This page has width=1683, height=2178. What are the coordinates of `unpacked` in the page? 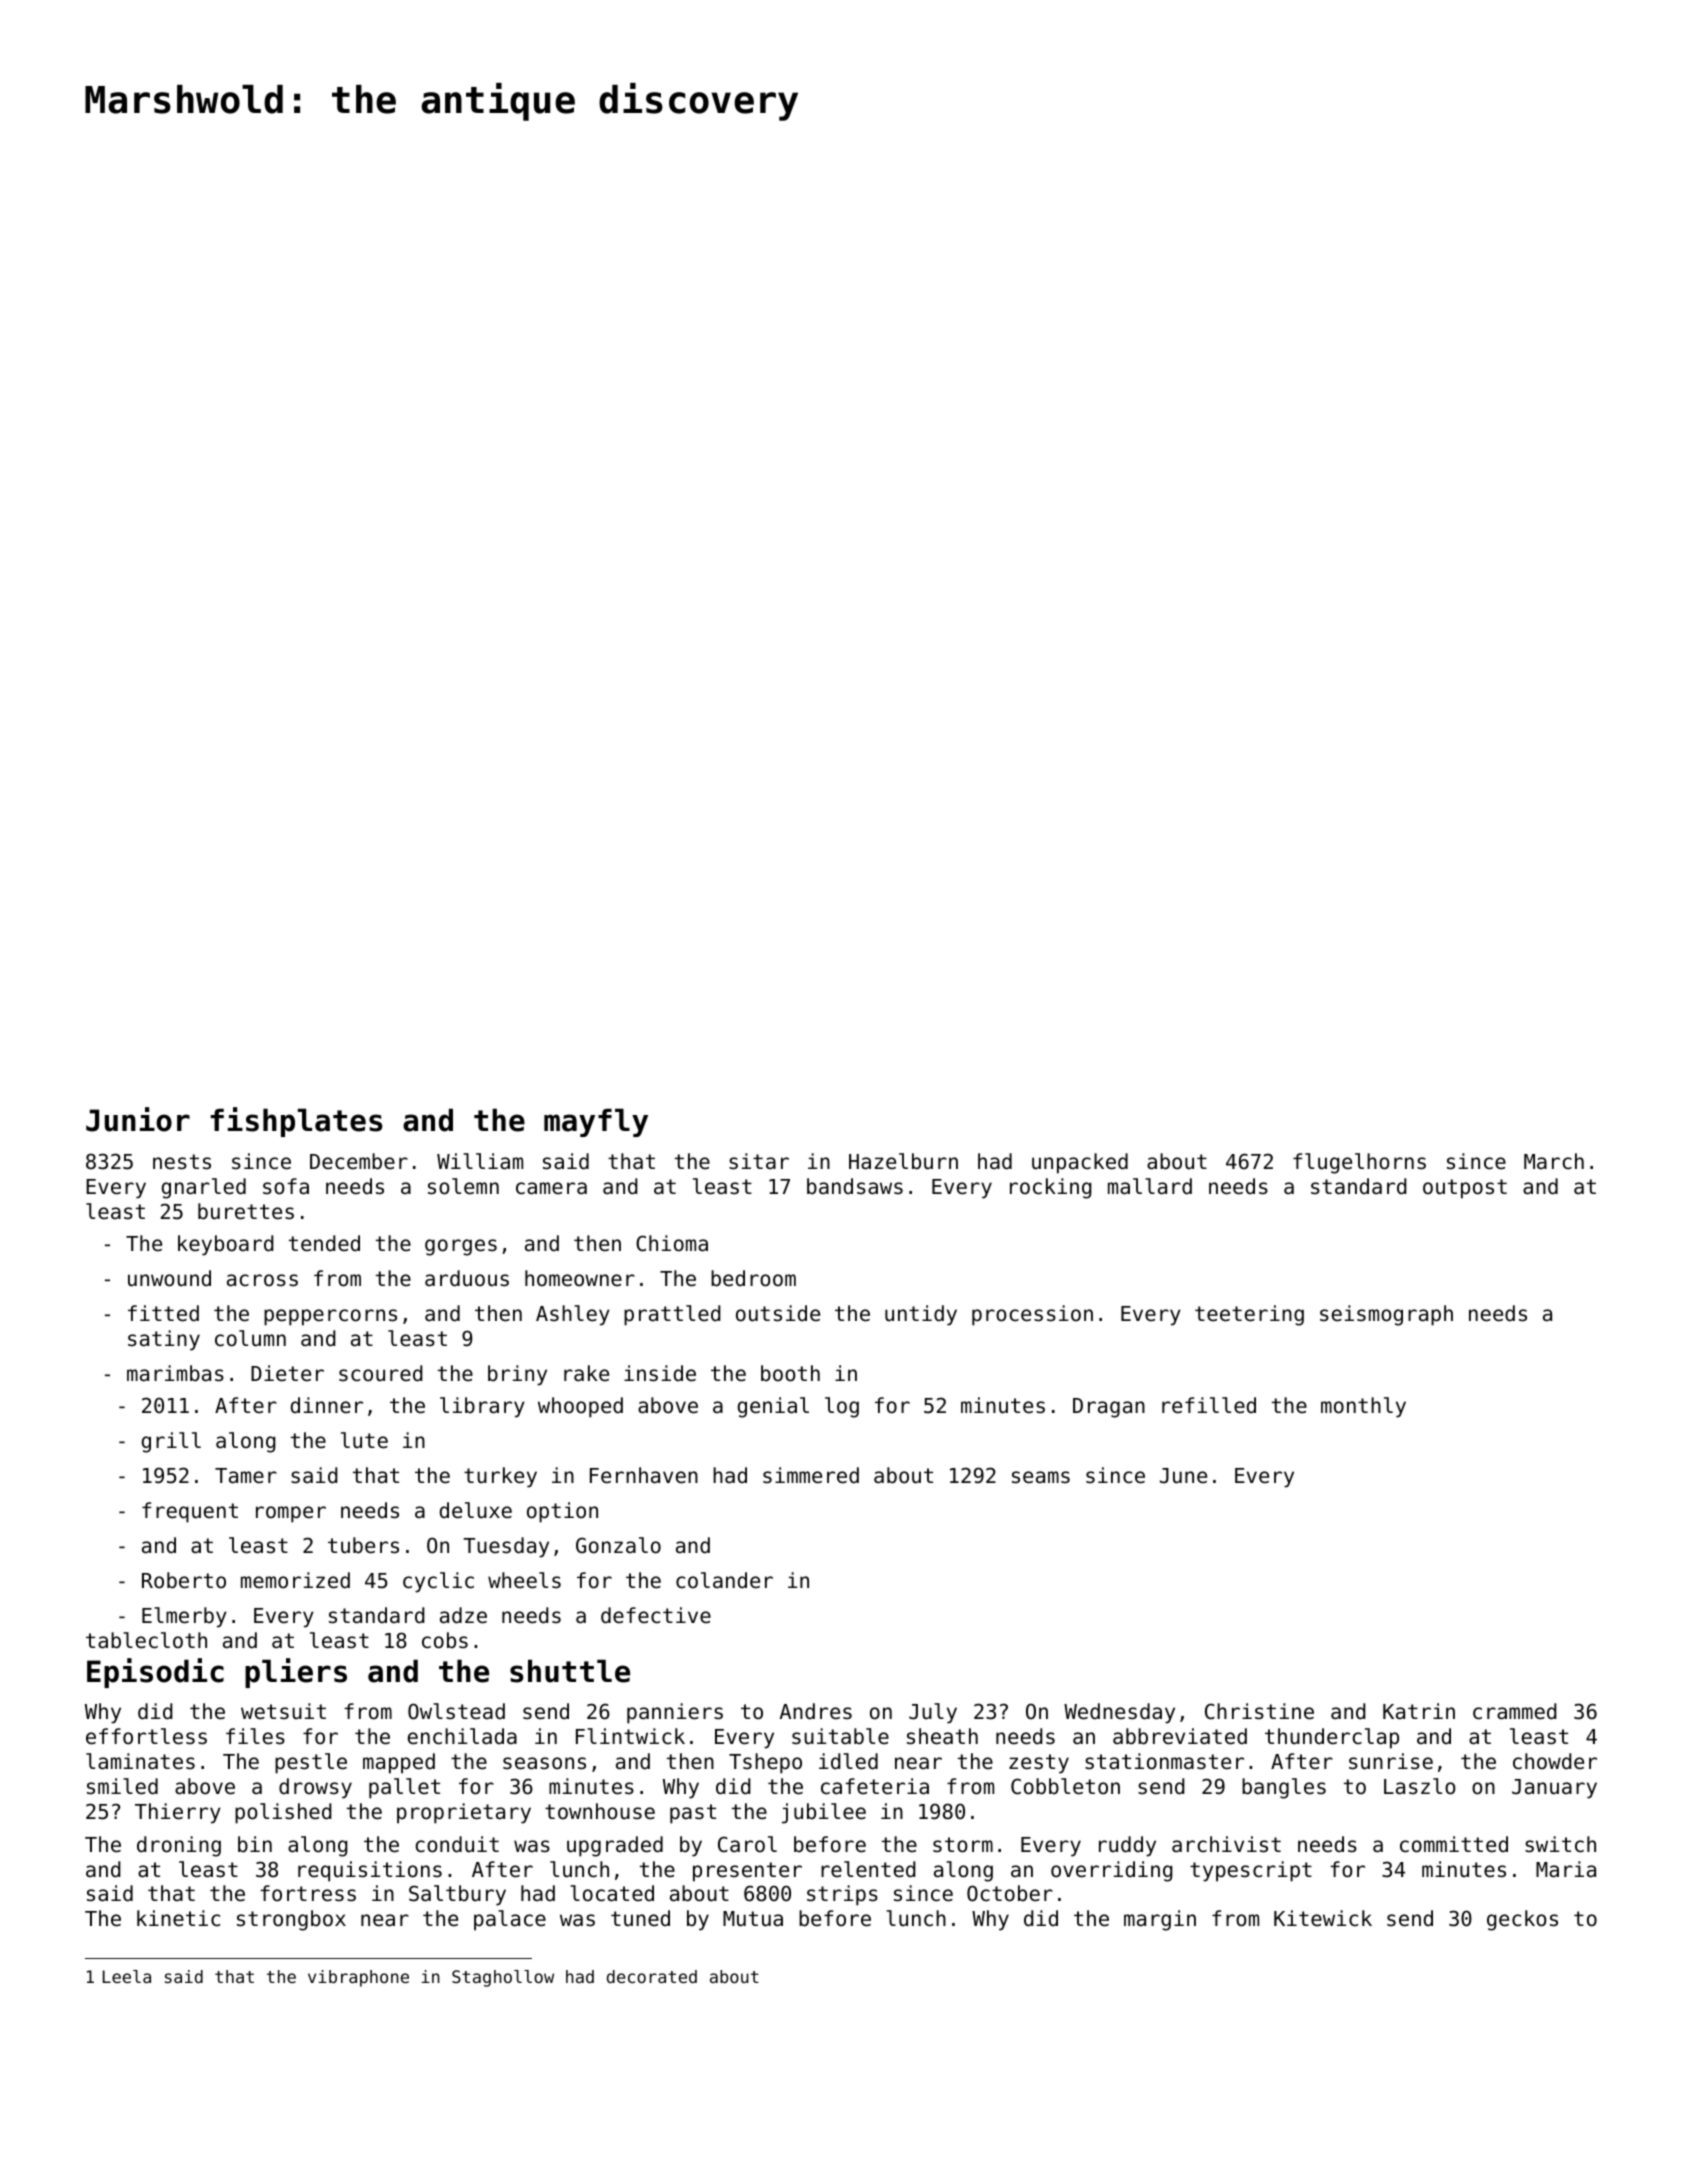 It's located at (1080, 1163).
